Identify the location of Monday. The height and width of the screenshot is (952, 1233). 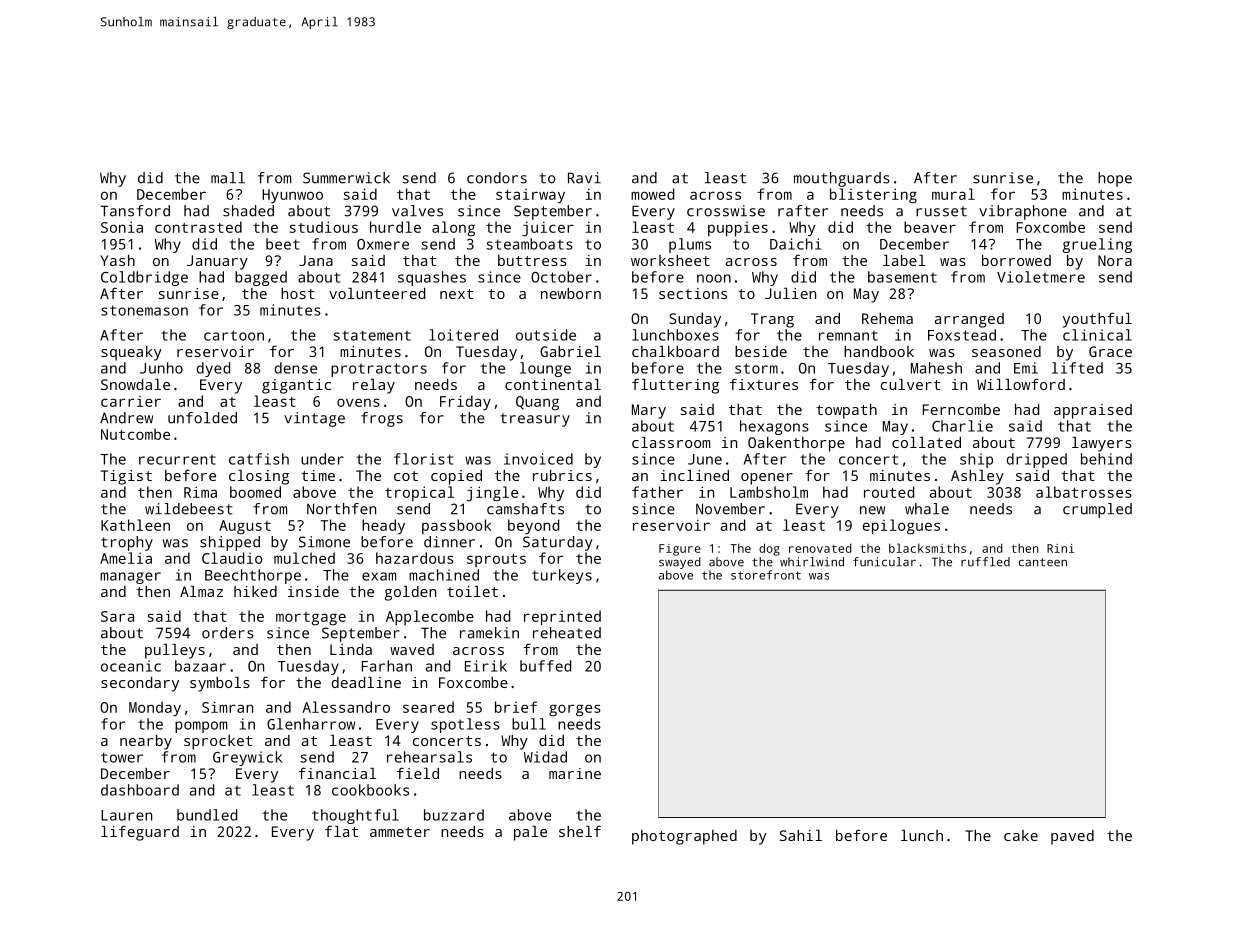
(155, 709).
